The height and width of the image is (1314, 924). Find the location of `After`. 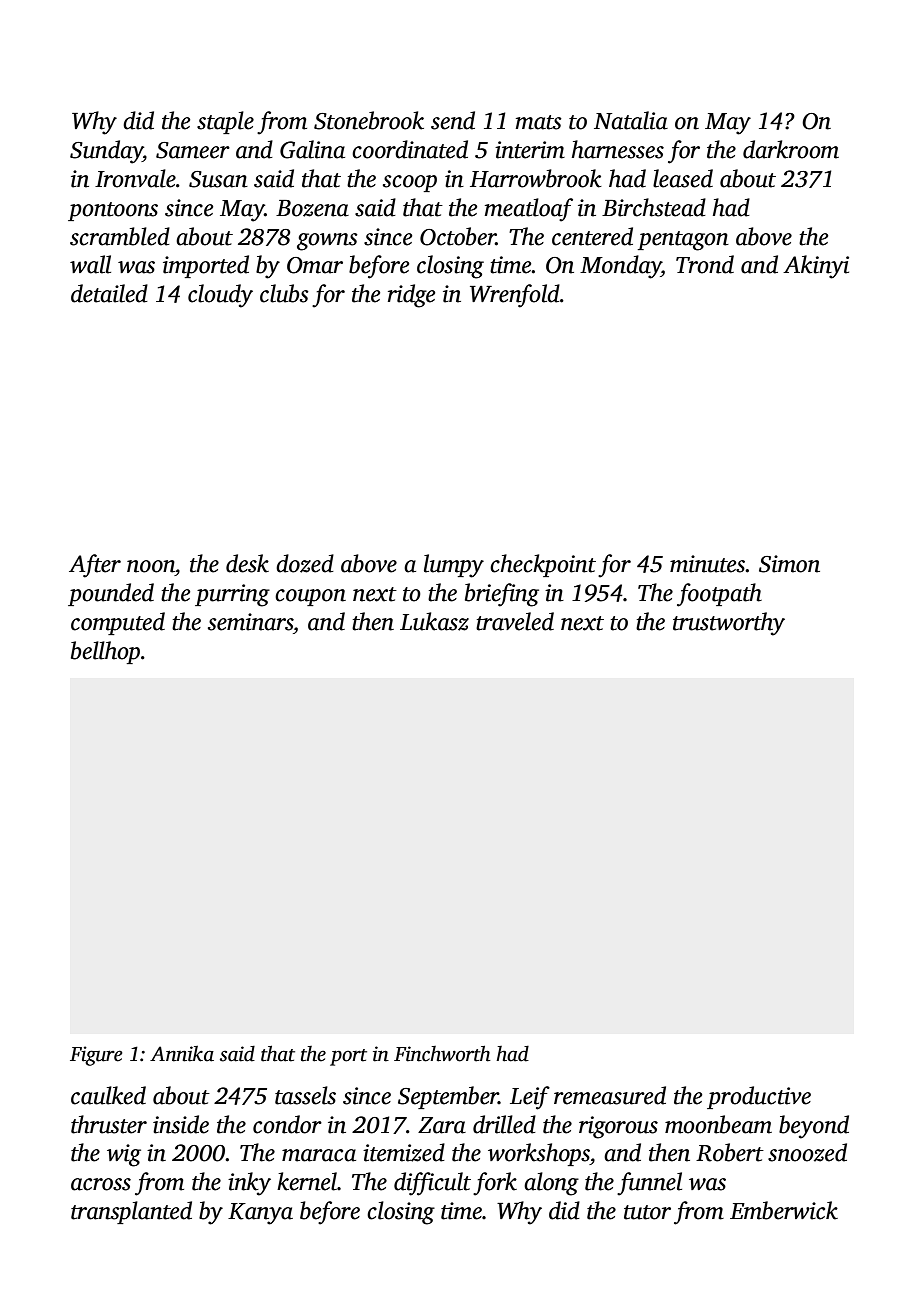

After is located at coordinates (95, 566).
